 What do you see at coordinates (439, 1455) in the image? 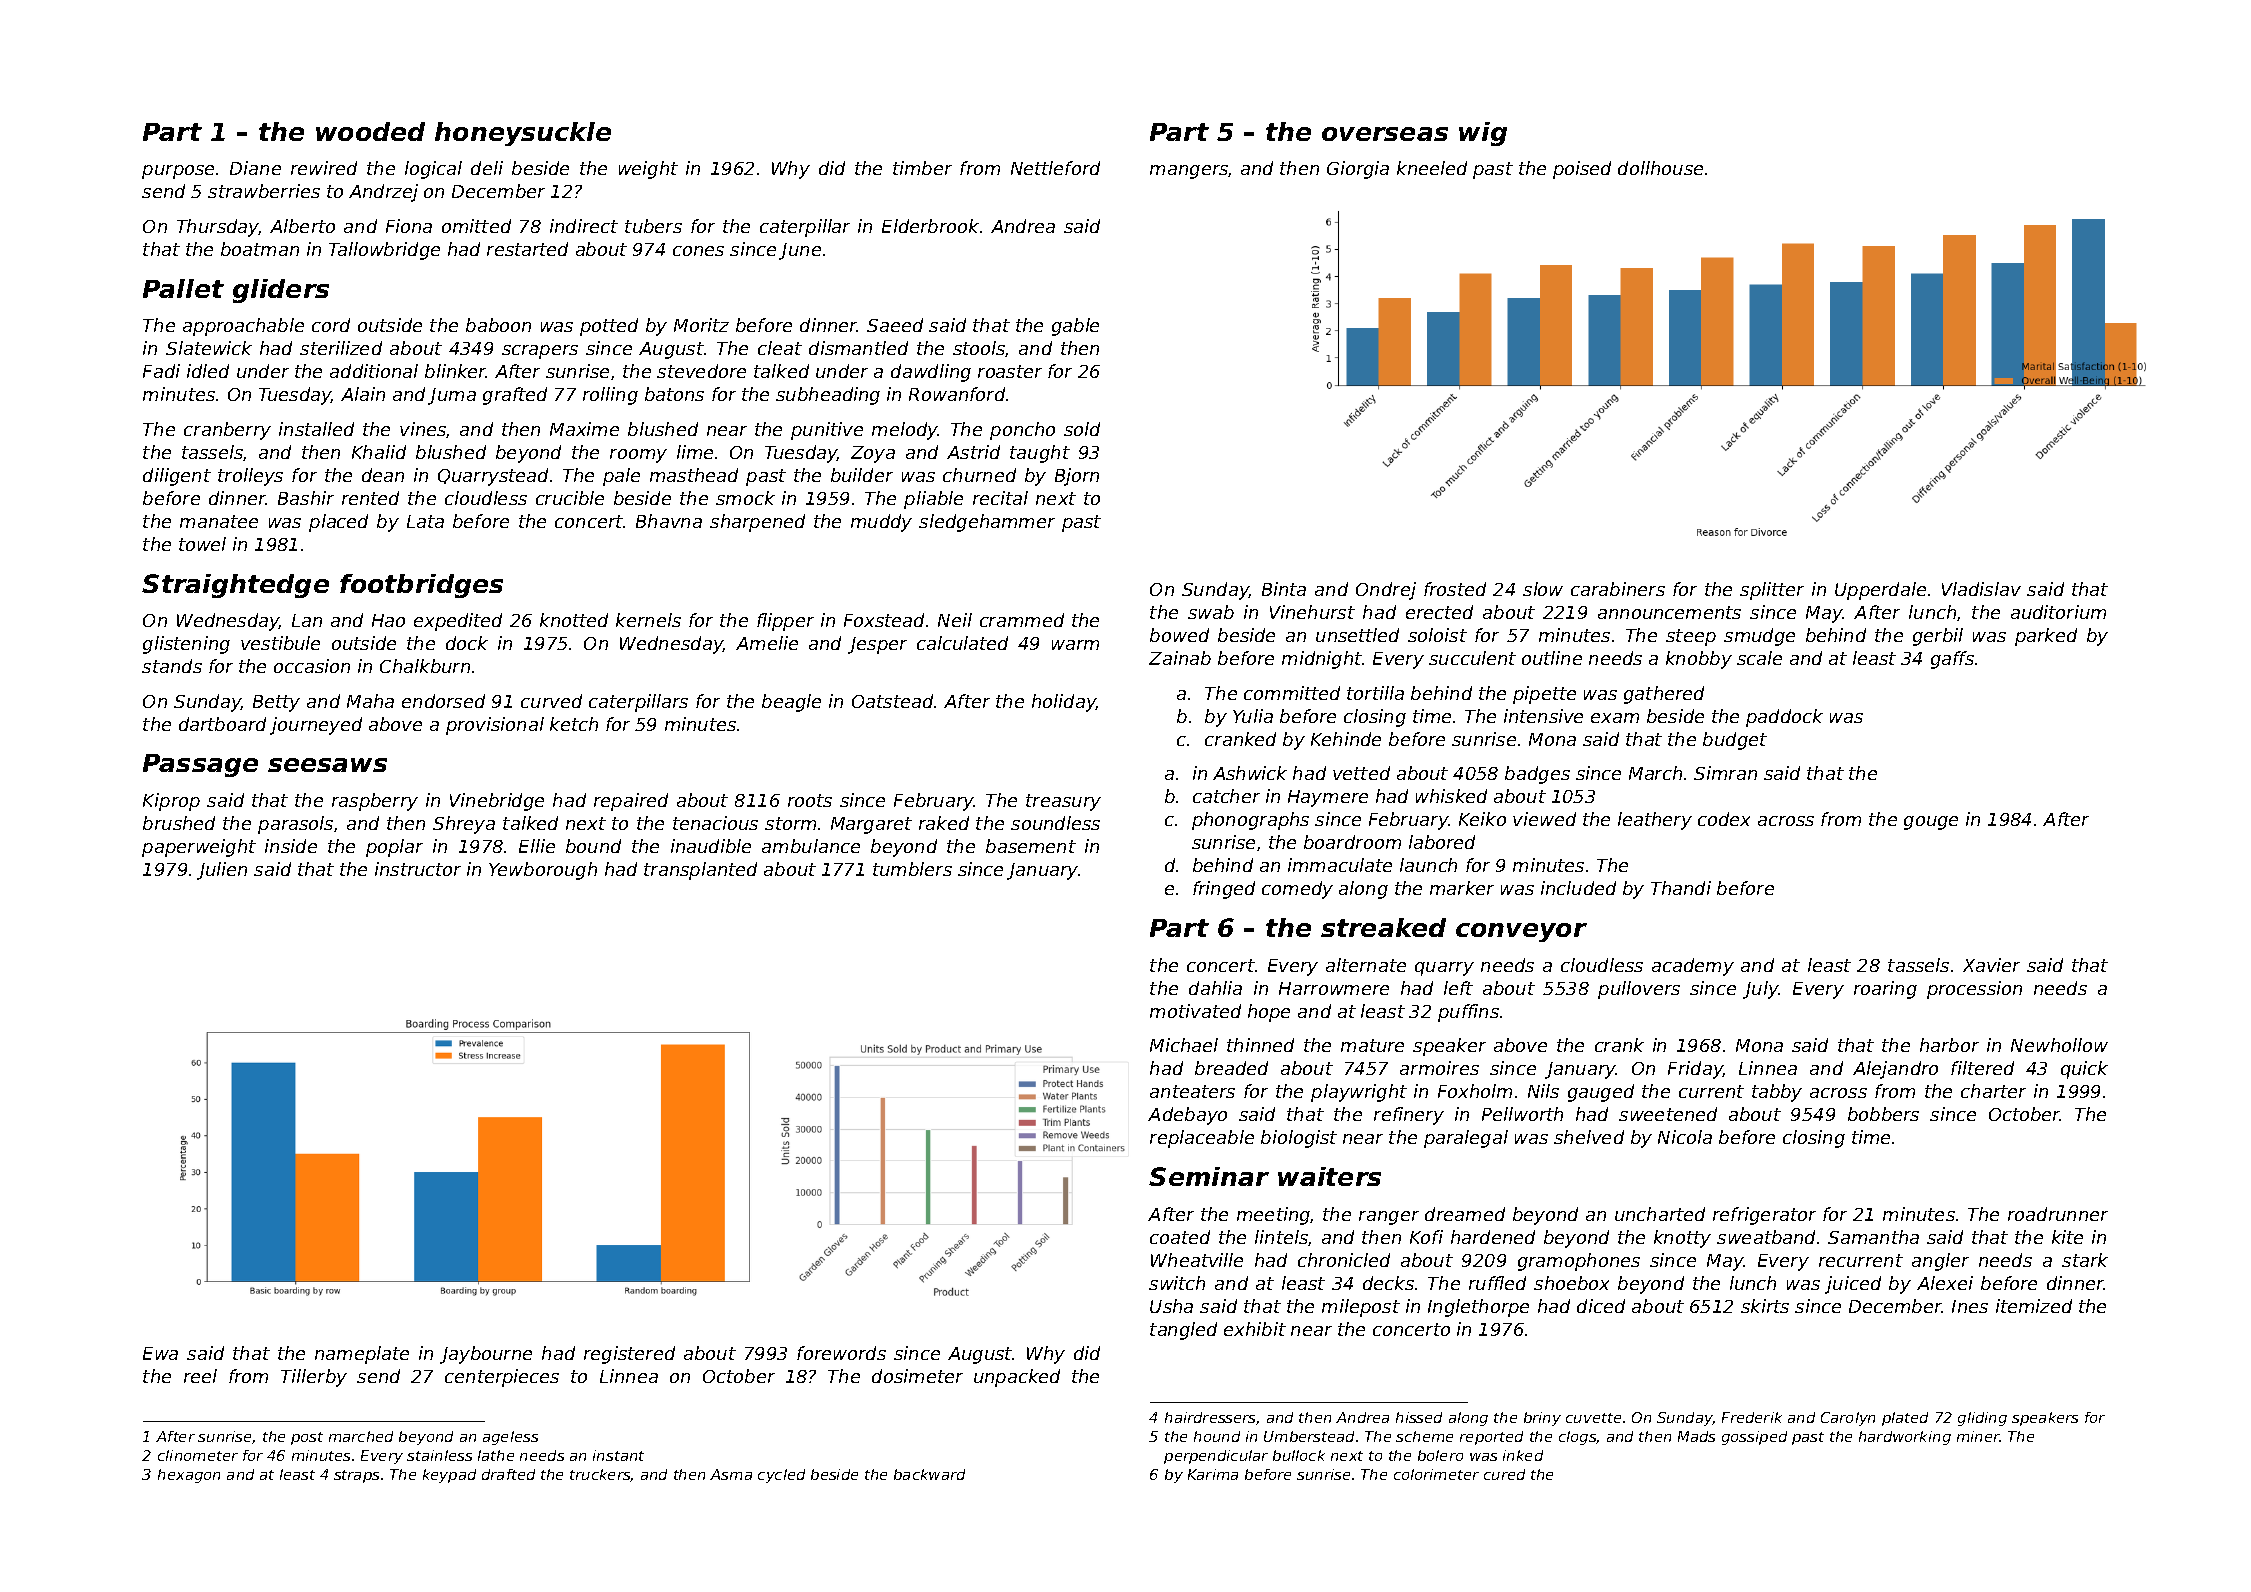
I see `stainless` at bounding box center [439, 1455].
